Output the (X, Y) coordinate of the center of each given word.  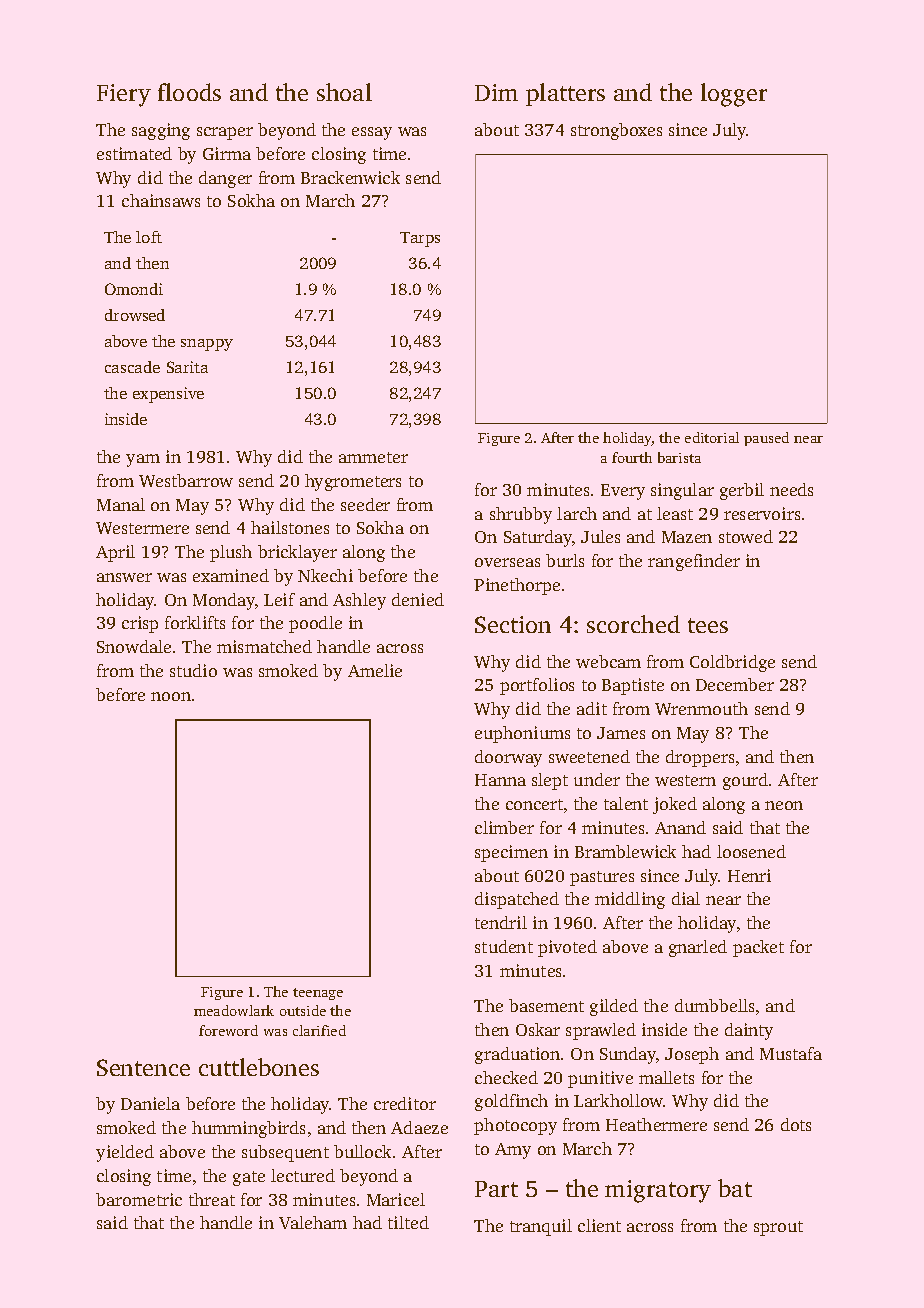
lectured (303, 1175)
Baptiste (633, 686)
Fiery (124, 95)
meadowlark (234, 1010)
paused (766, 439)
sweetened (589, 756)
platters (565, 94)
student (504, 946)
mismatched (264, 646)
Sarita (187, 367)
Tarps (420, 239)
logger (734, 95)
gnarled (698, 948)
